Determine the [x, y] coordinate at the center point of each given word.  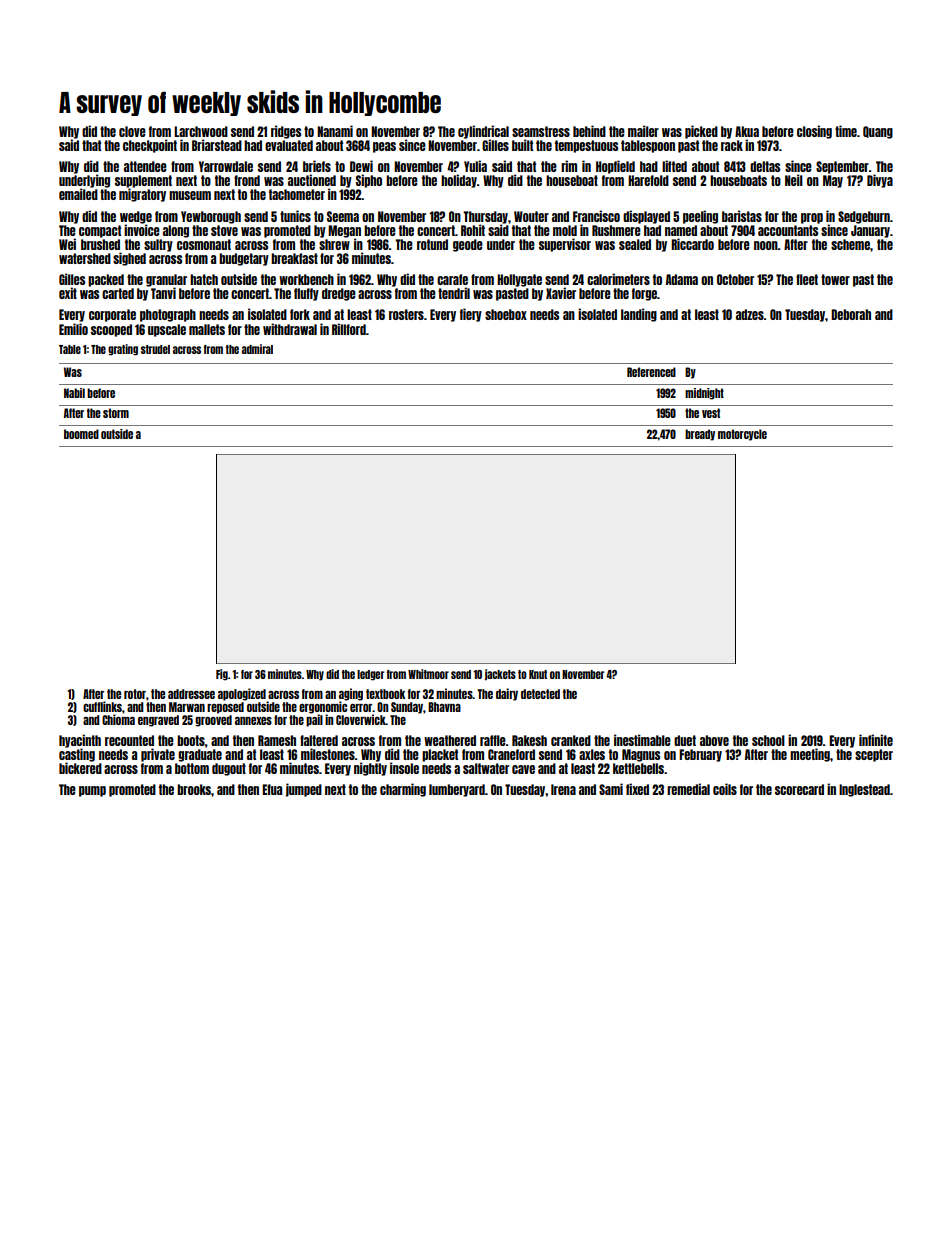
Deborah [851, 314]
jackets [500, 675]
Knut [538, 674]
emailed [78, 194]
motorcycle [742, 435]
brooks [194, 789]
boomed [81, 434]
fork [300, 314]
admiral [257, 349]
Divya [880, 181]
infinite [876, 740]
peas [384, 147]
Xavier [561, 293]
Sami [611, 789]
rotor [135, 694]
